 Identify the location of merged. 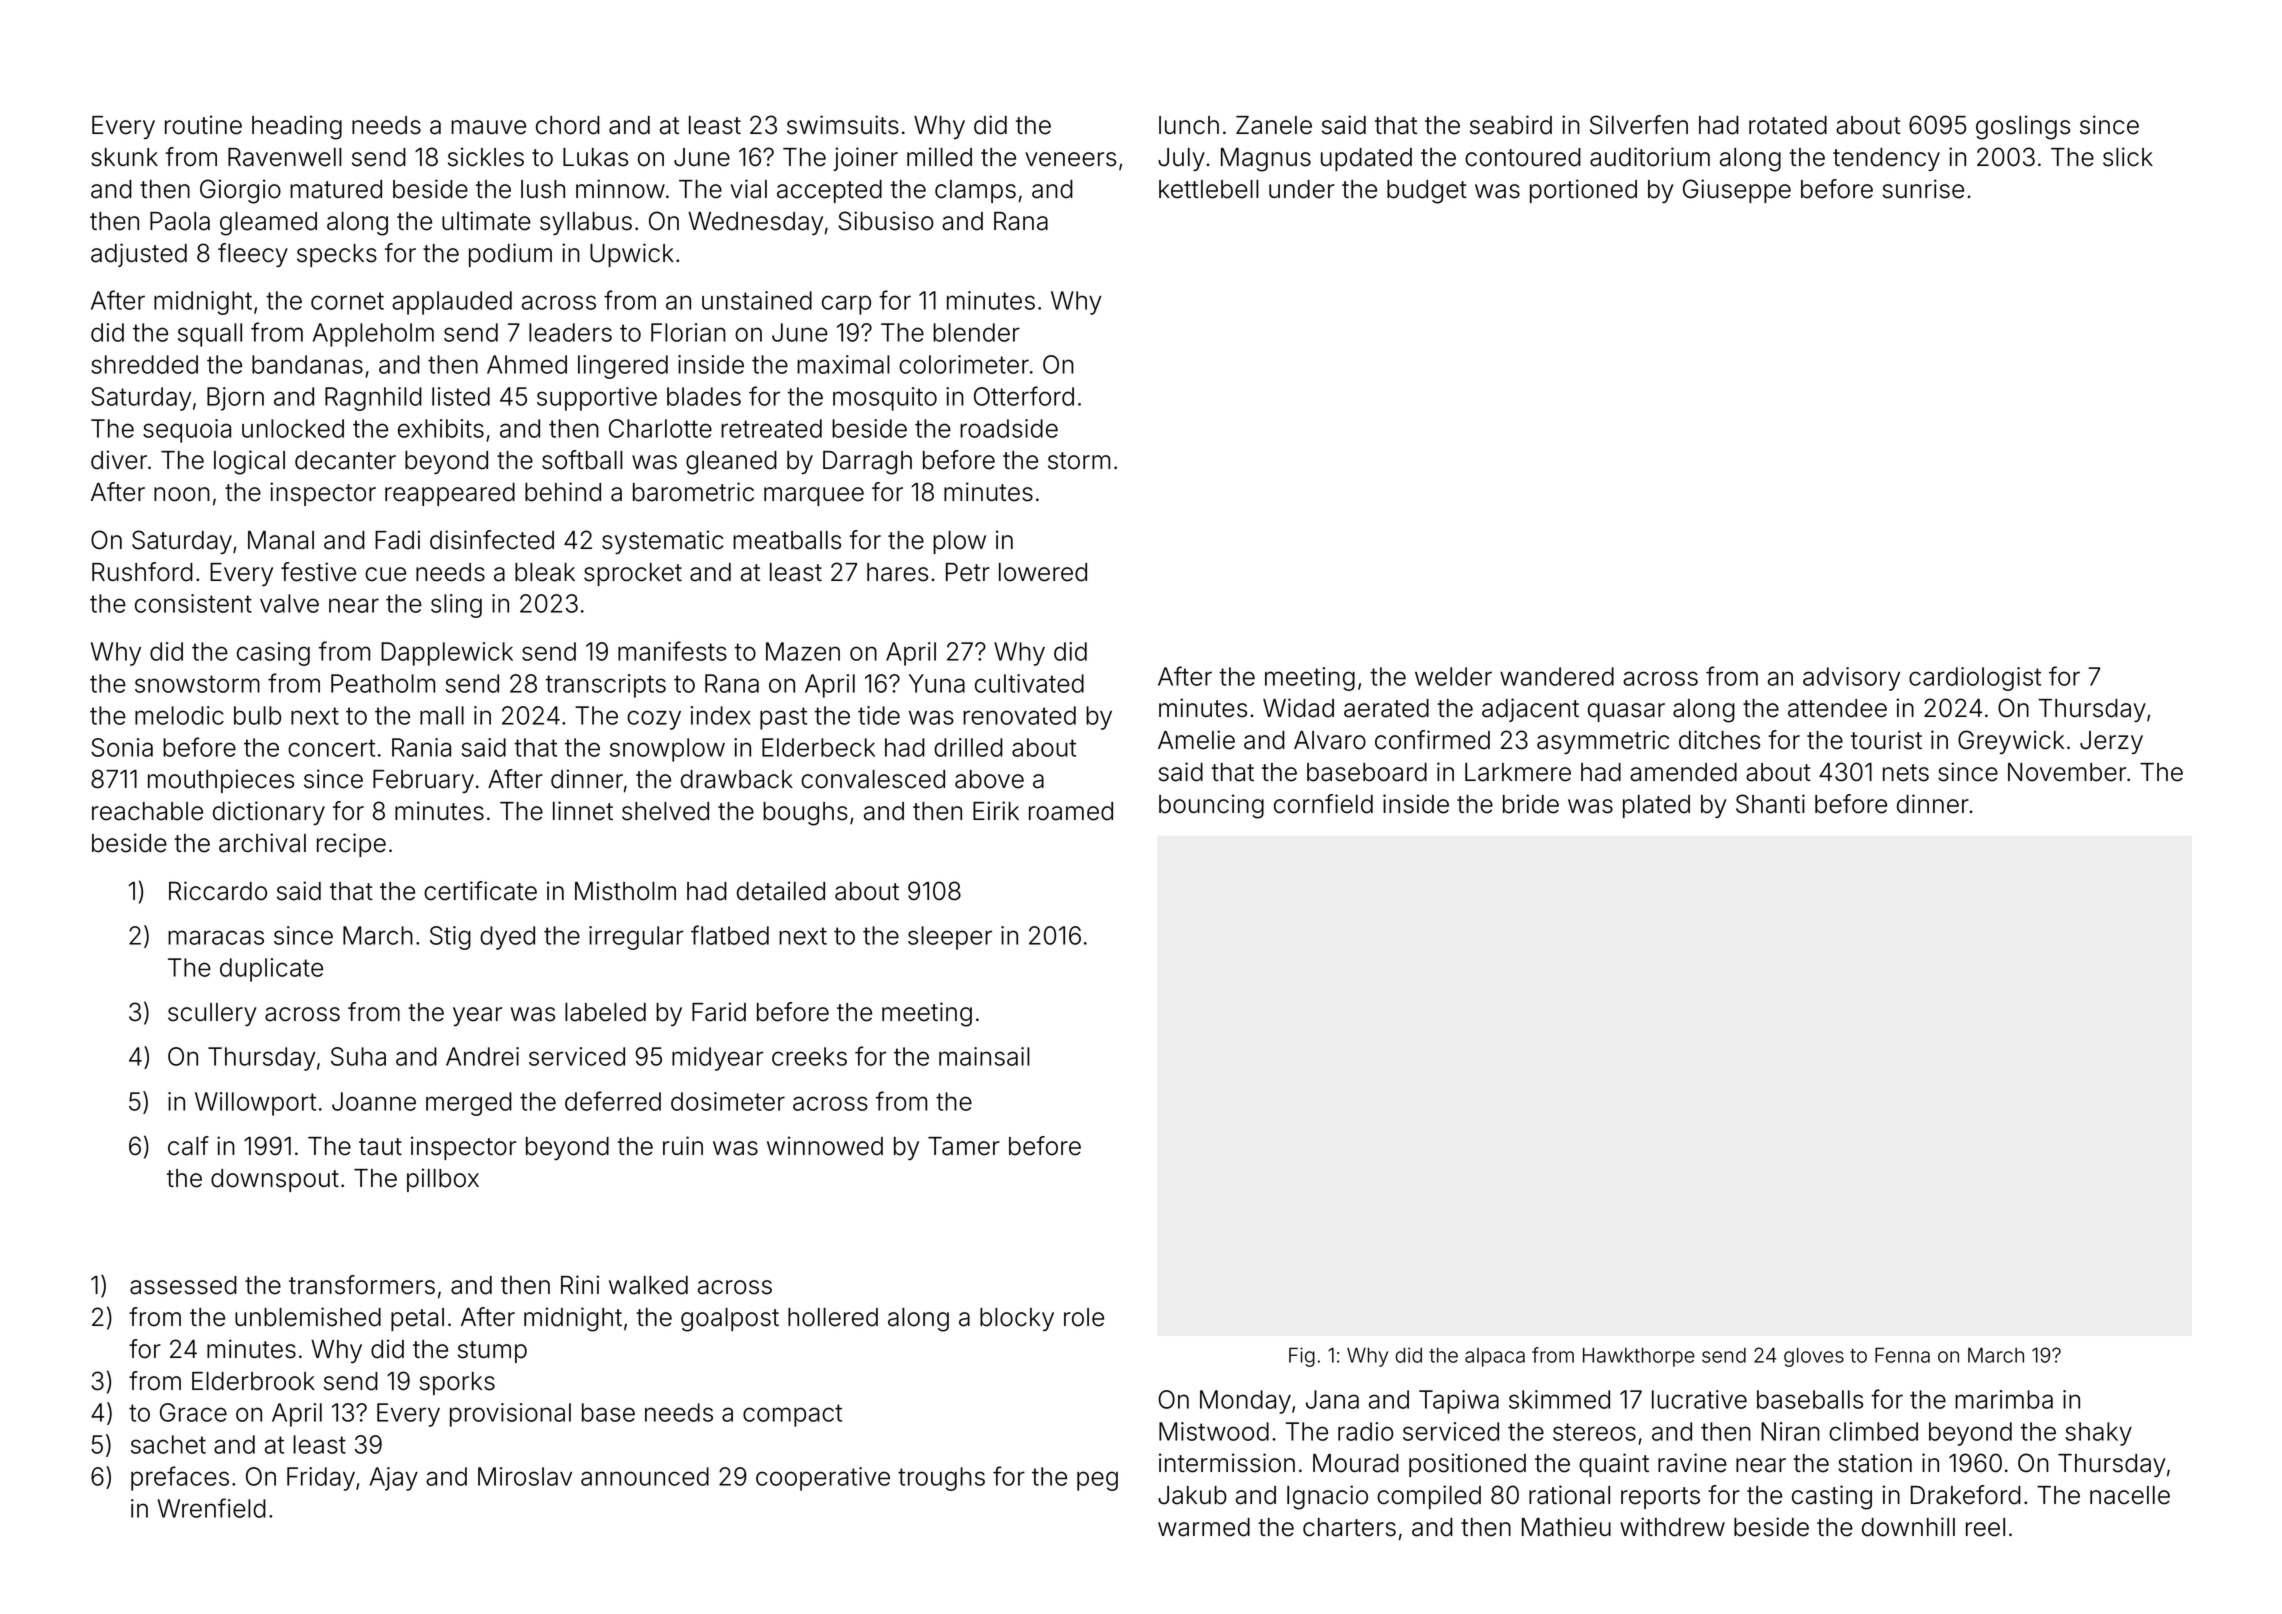
(469, 1104).
